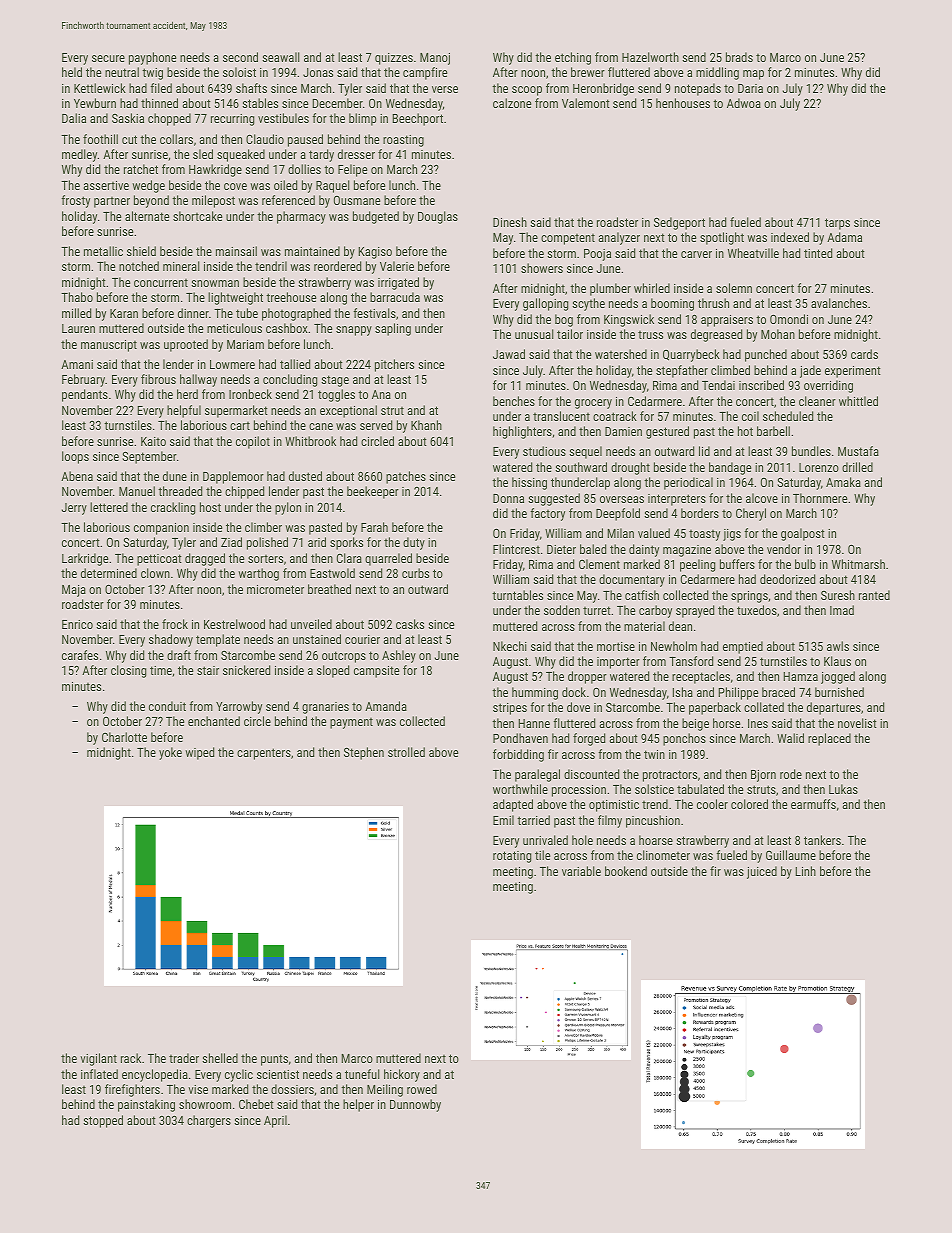 This image has height=1233, width=952. I want to click on avalanches, so click(839, 303).
